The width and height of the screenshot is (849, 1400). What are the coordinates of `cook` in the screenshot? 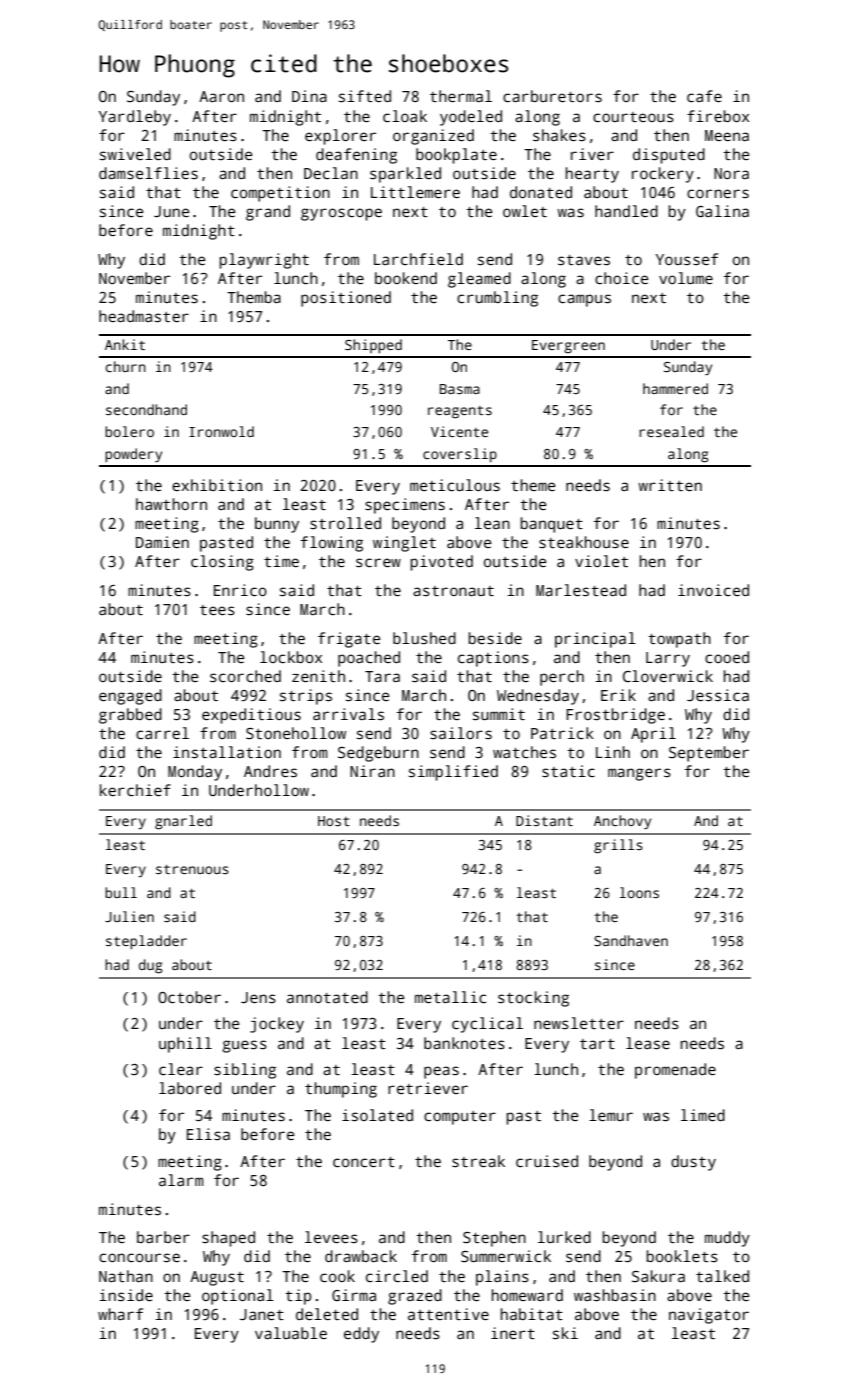 It's located at (337, 1276).
